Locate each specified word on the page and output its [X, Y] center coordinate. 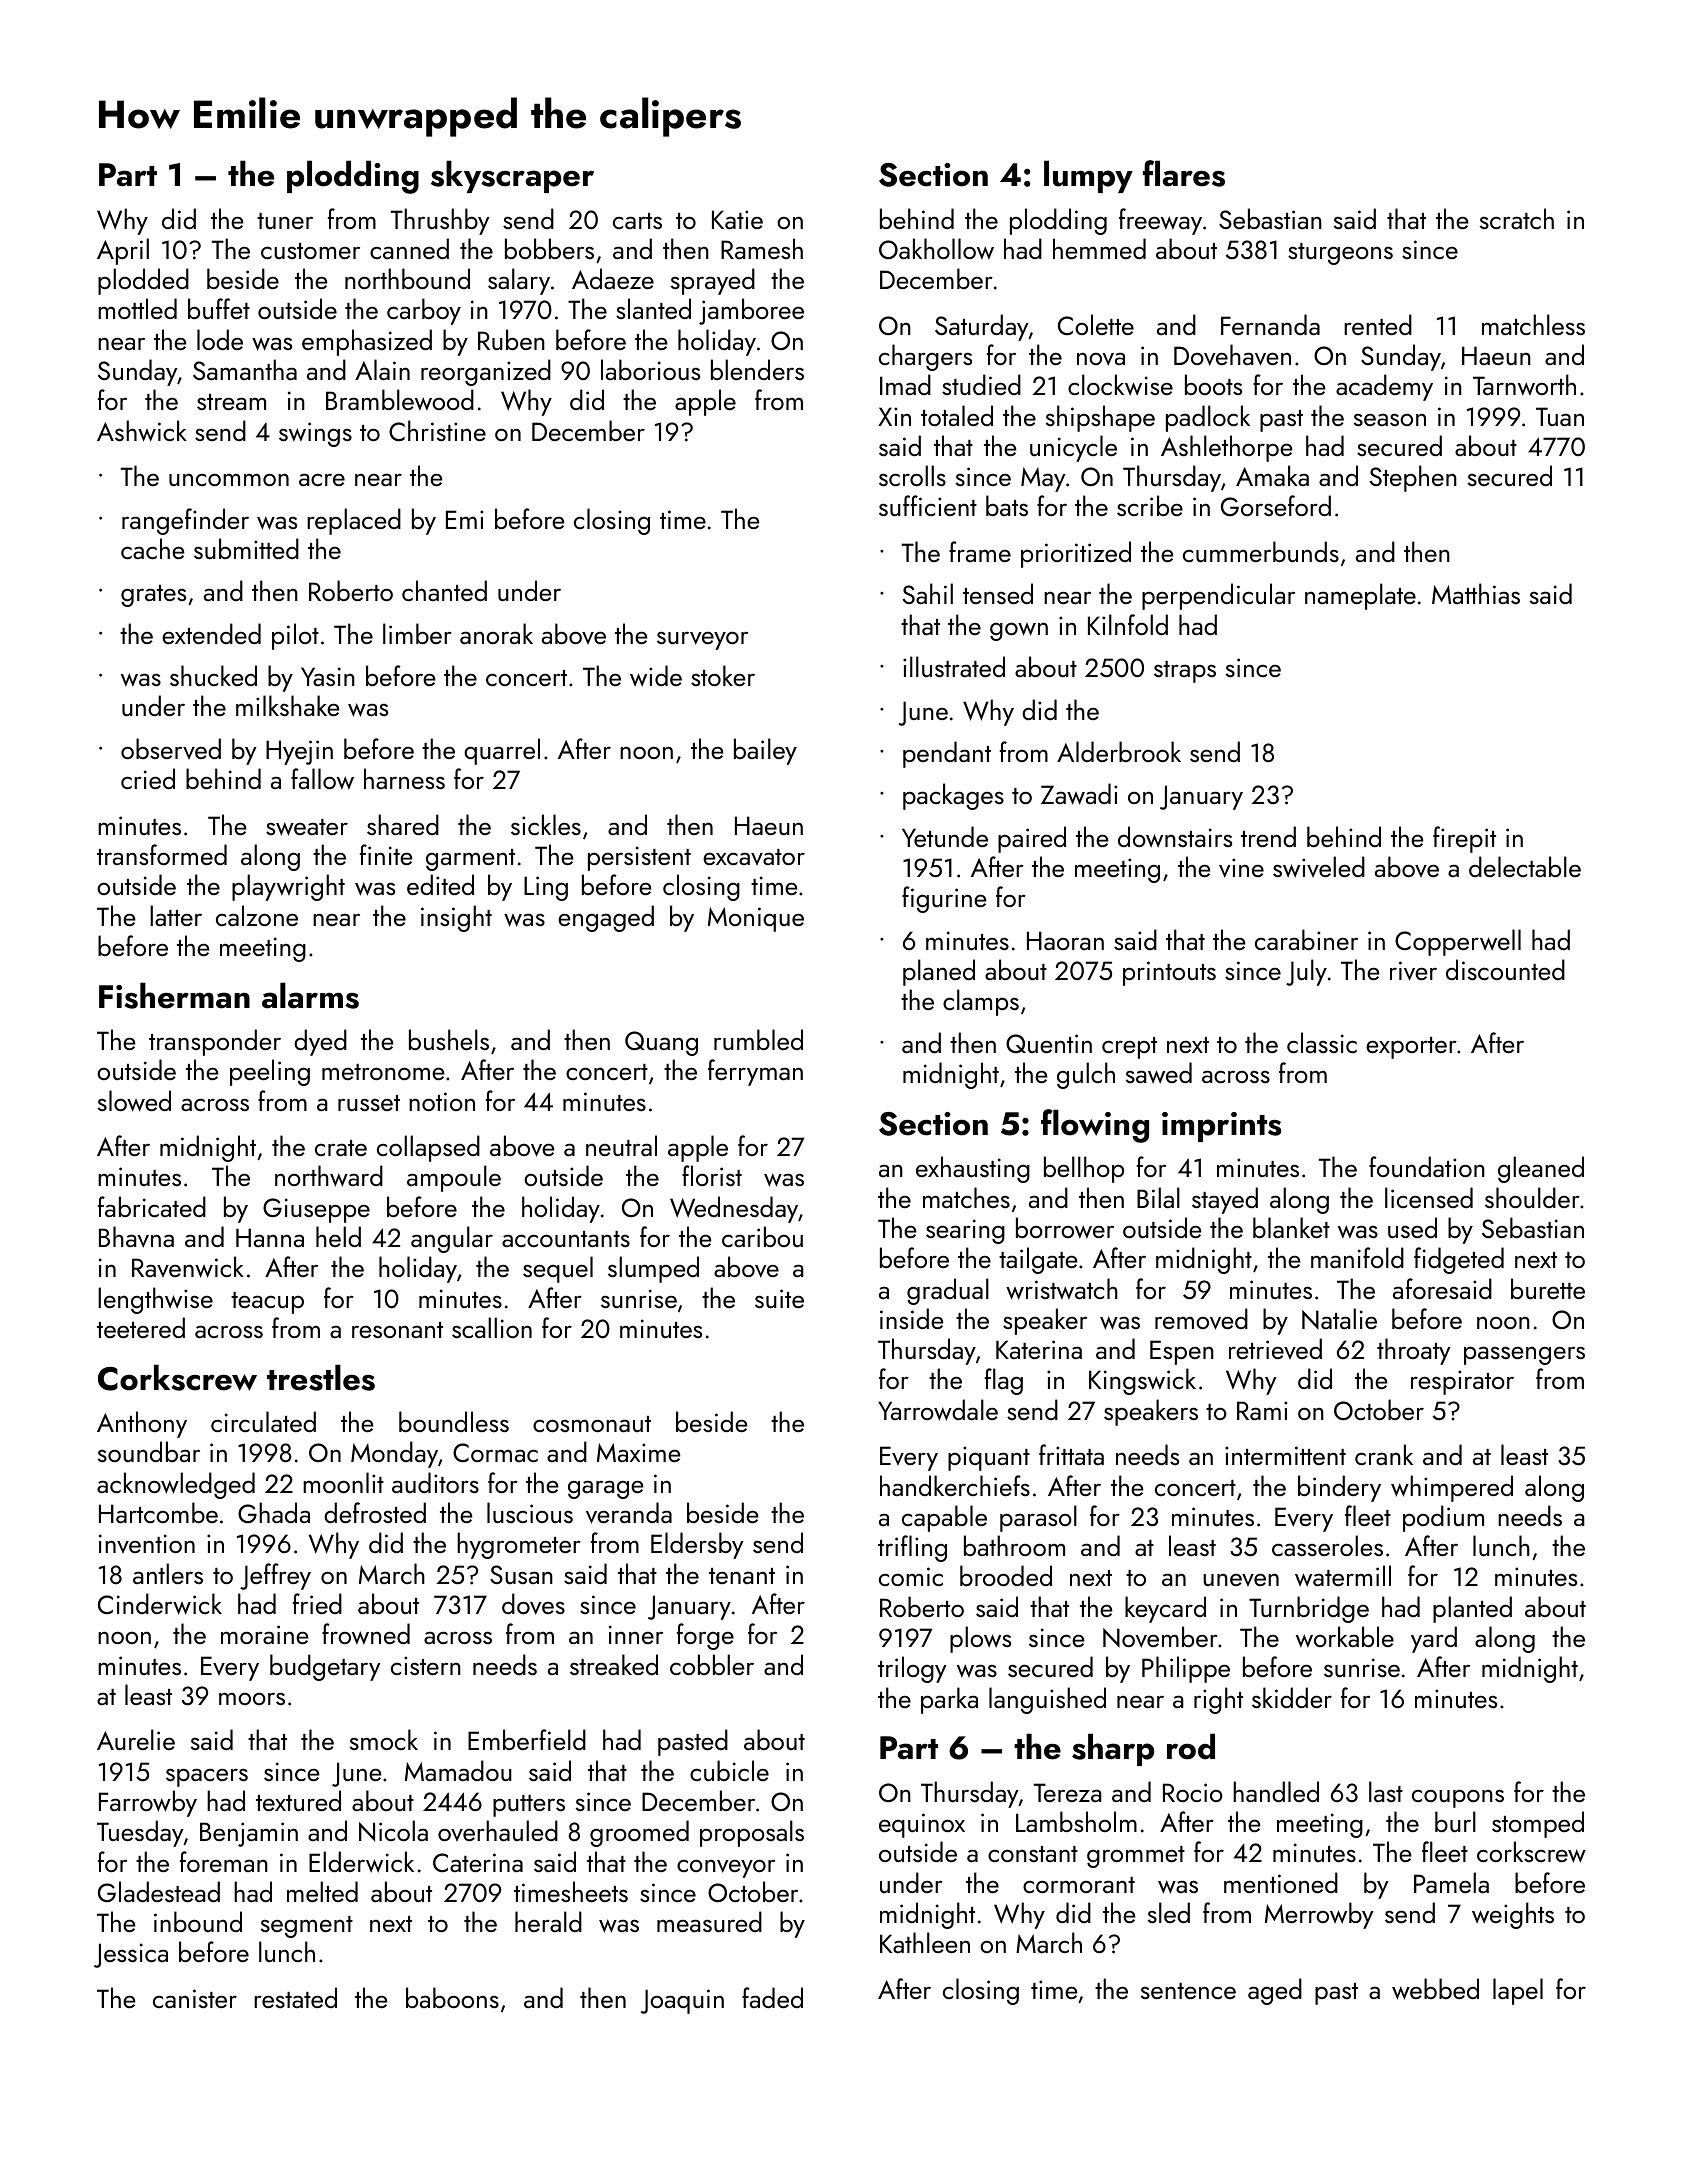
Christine [437, 430]
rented [1378, 324]
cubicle [729, 1770]
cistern [426, 1665]
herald [548, 1921]
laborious [650, 369]
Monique [756, 919]
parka [949, 1700]
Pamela [1451, 1882]
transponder [215, 1042]
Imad [905, 384]
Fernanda [1270, 324]
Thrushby [440, 221]
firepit [1464, 839]
